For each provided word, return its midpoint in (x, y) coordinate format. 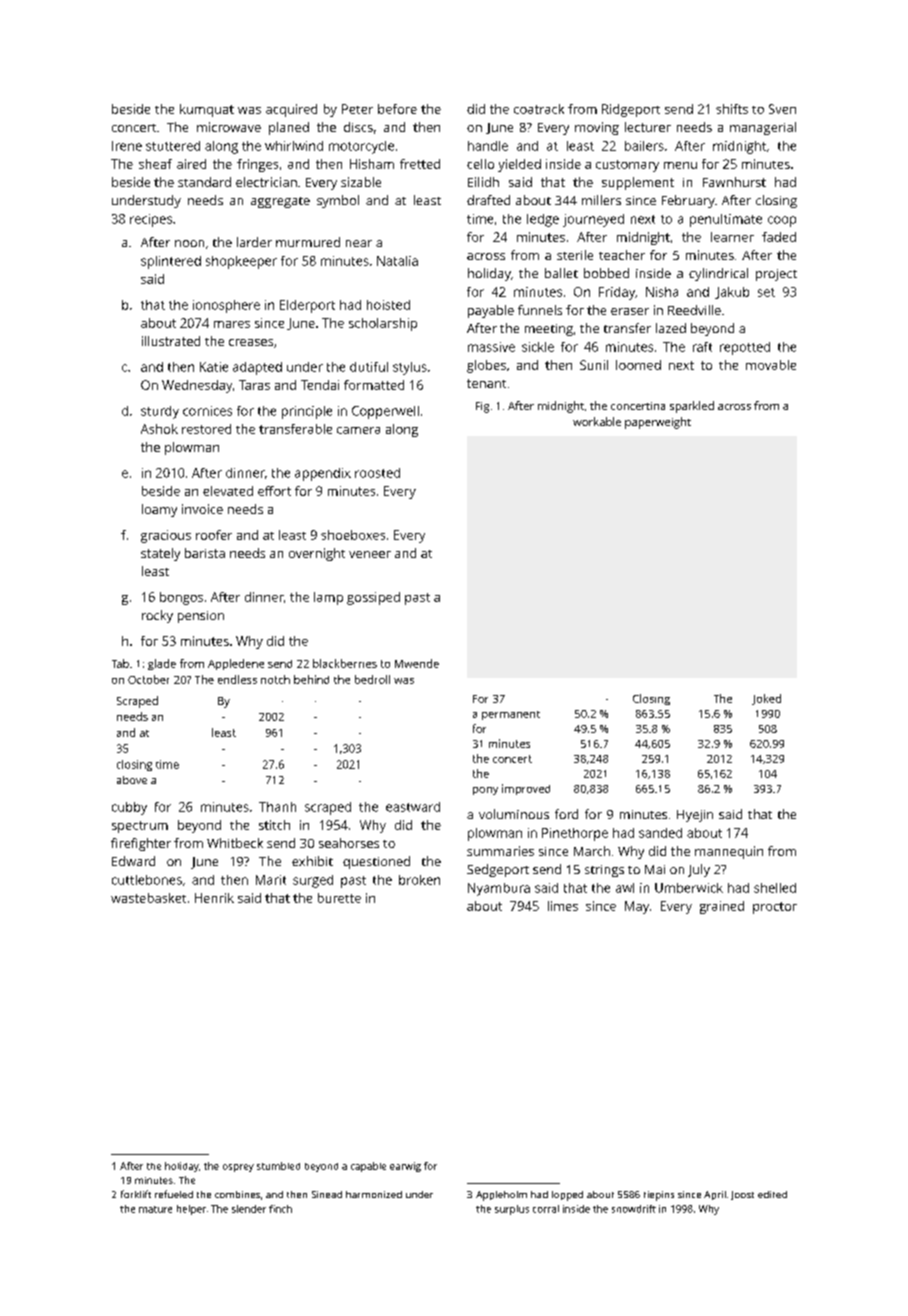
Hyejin (695, 816)
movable (771, 365)
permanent (511, 715)
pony (485, 791)
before (397, 109)
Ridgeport (631, 110)
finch (280, 1209)
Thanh (277, 807)
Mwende (417, 663)
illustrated (171, 341)
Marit (271, 880)
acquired (291, 110)
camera (358, 430)
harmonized (374, 1194)
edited (772, 1194)
